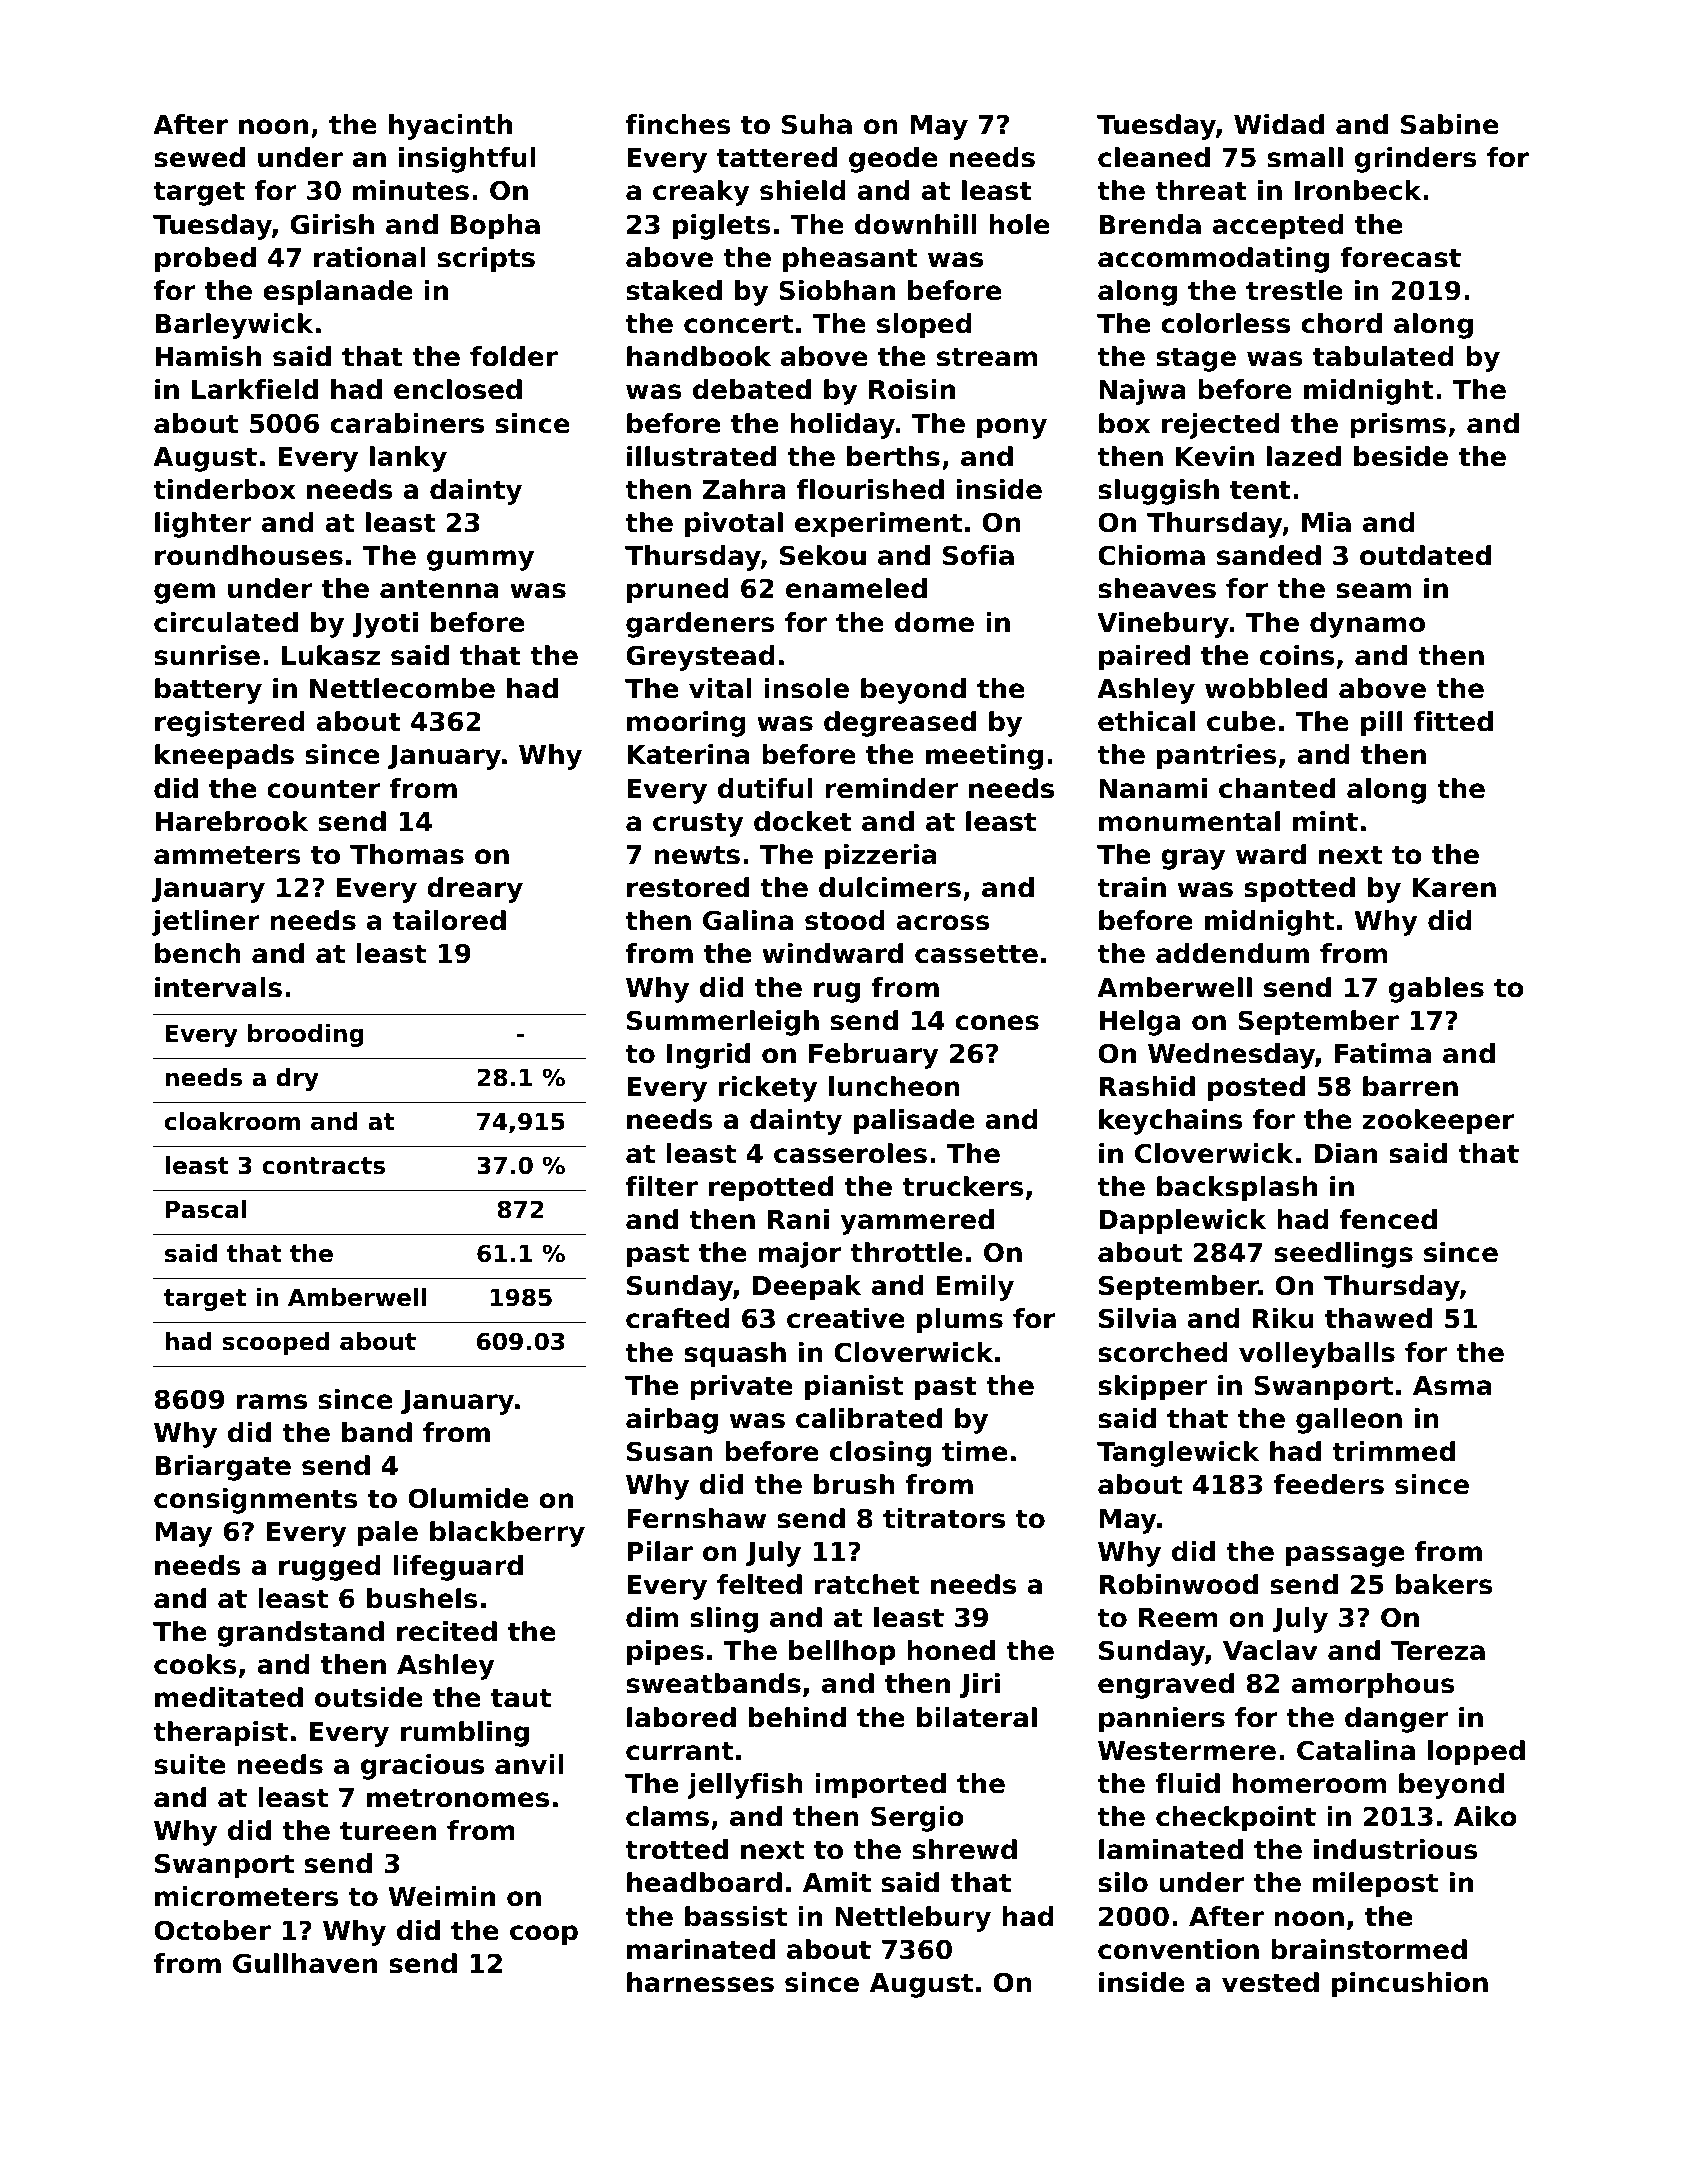 This screenshot has width=1683, height=2178. What do you see at coordinates (700, 1982) in the screenshot?
I see `harnesses` at bounding box center [700, 1982].
